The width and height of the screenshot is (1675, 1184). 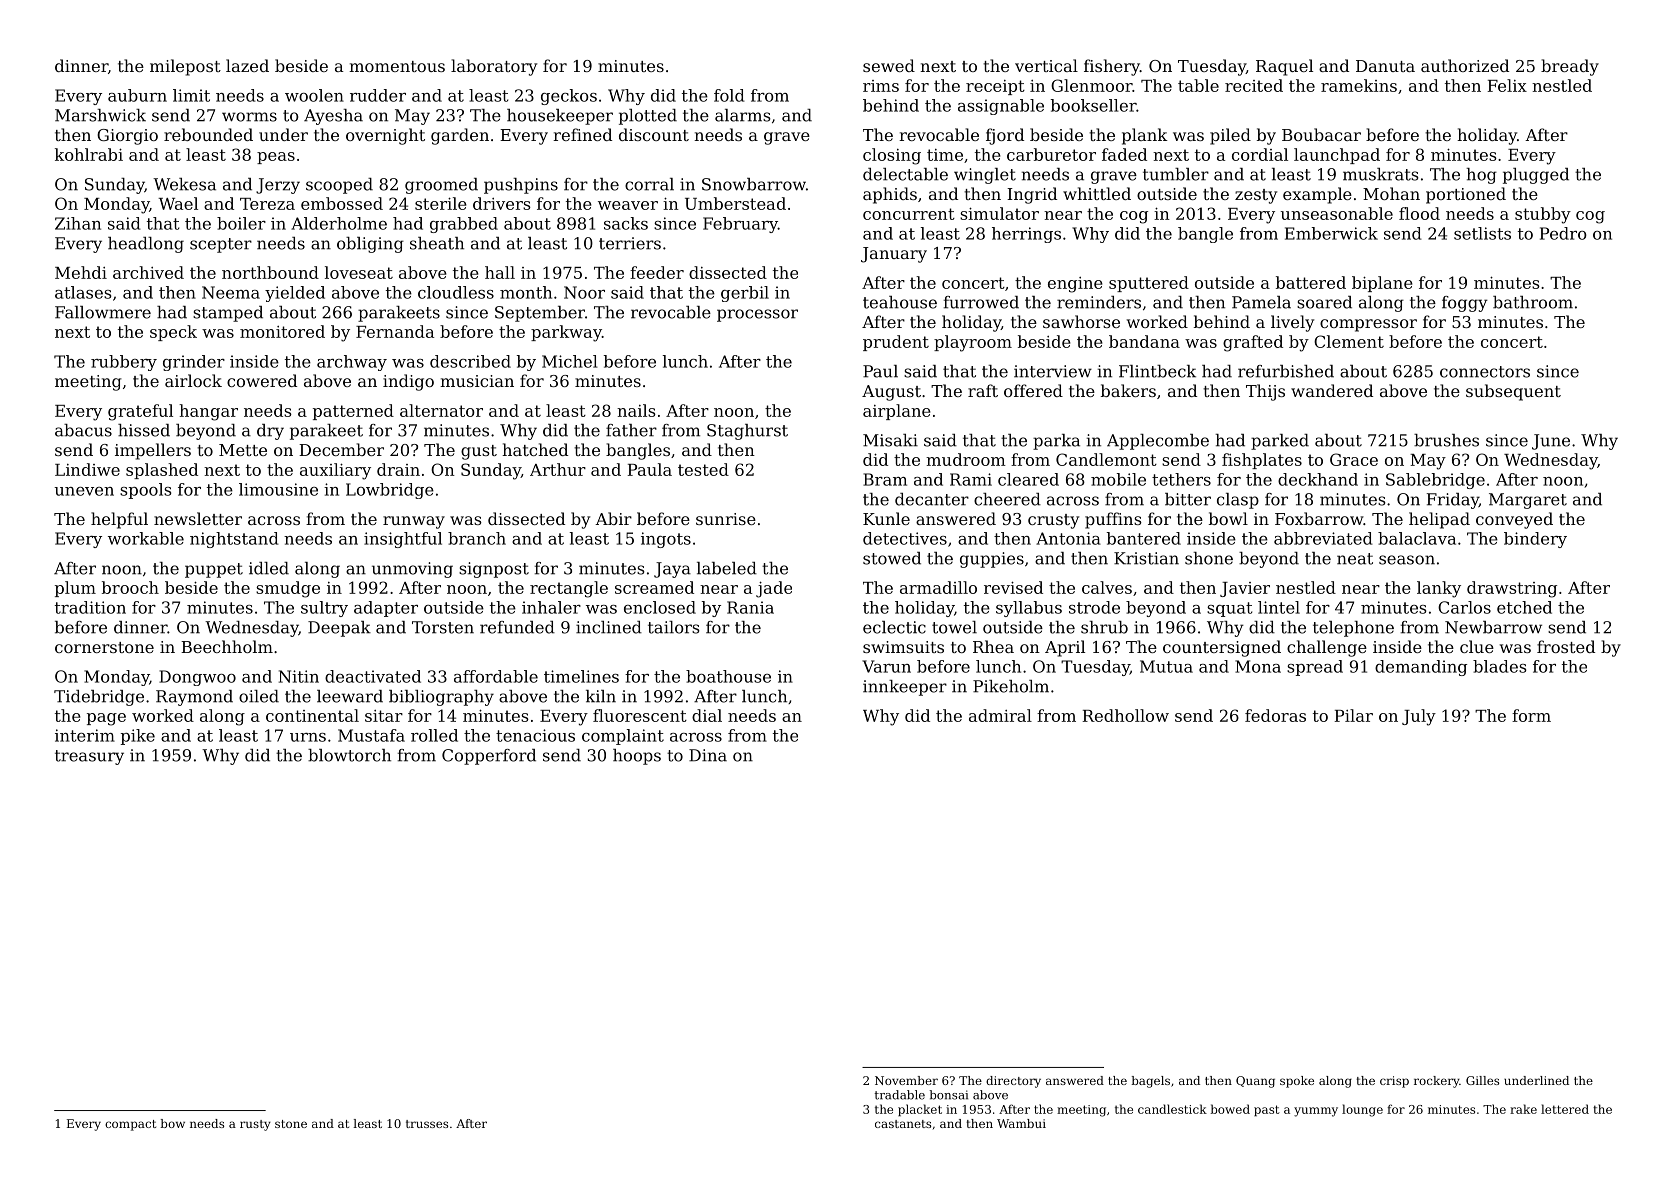 I want to click on bowl, so click(x=1228, y=518).
